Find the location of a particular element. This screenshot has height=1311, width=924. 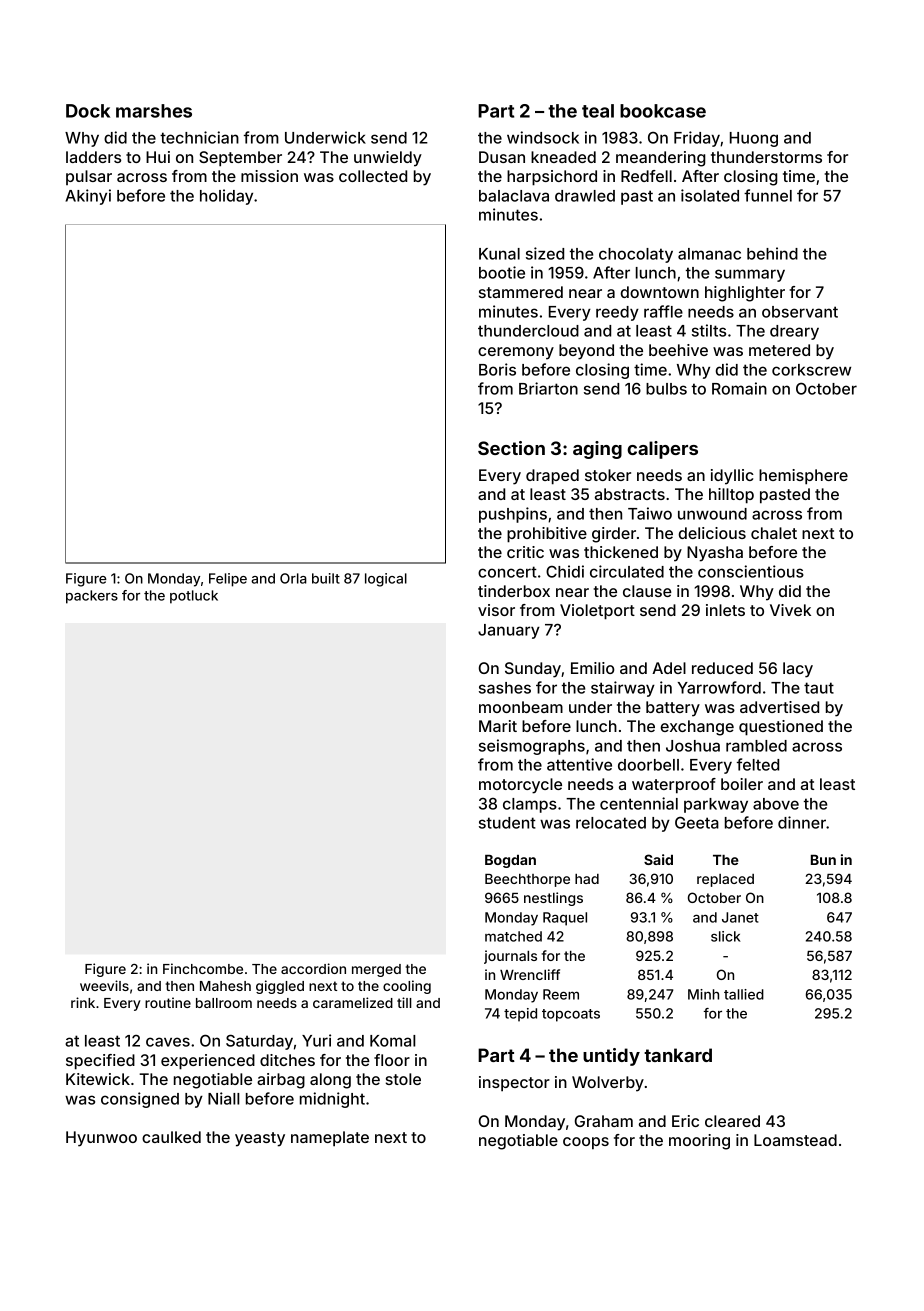

floor is located at coordinates (392, 1060).
